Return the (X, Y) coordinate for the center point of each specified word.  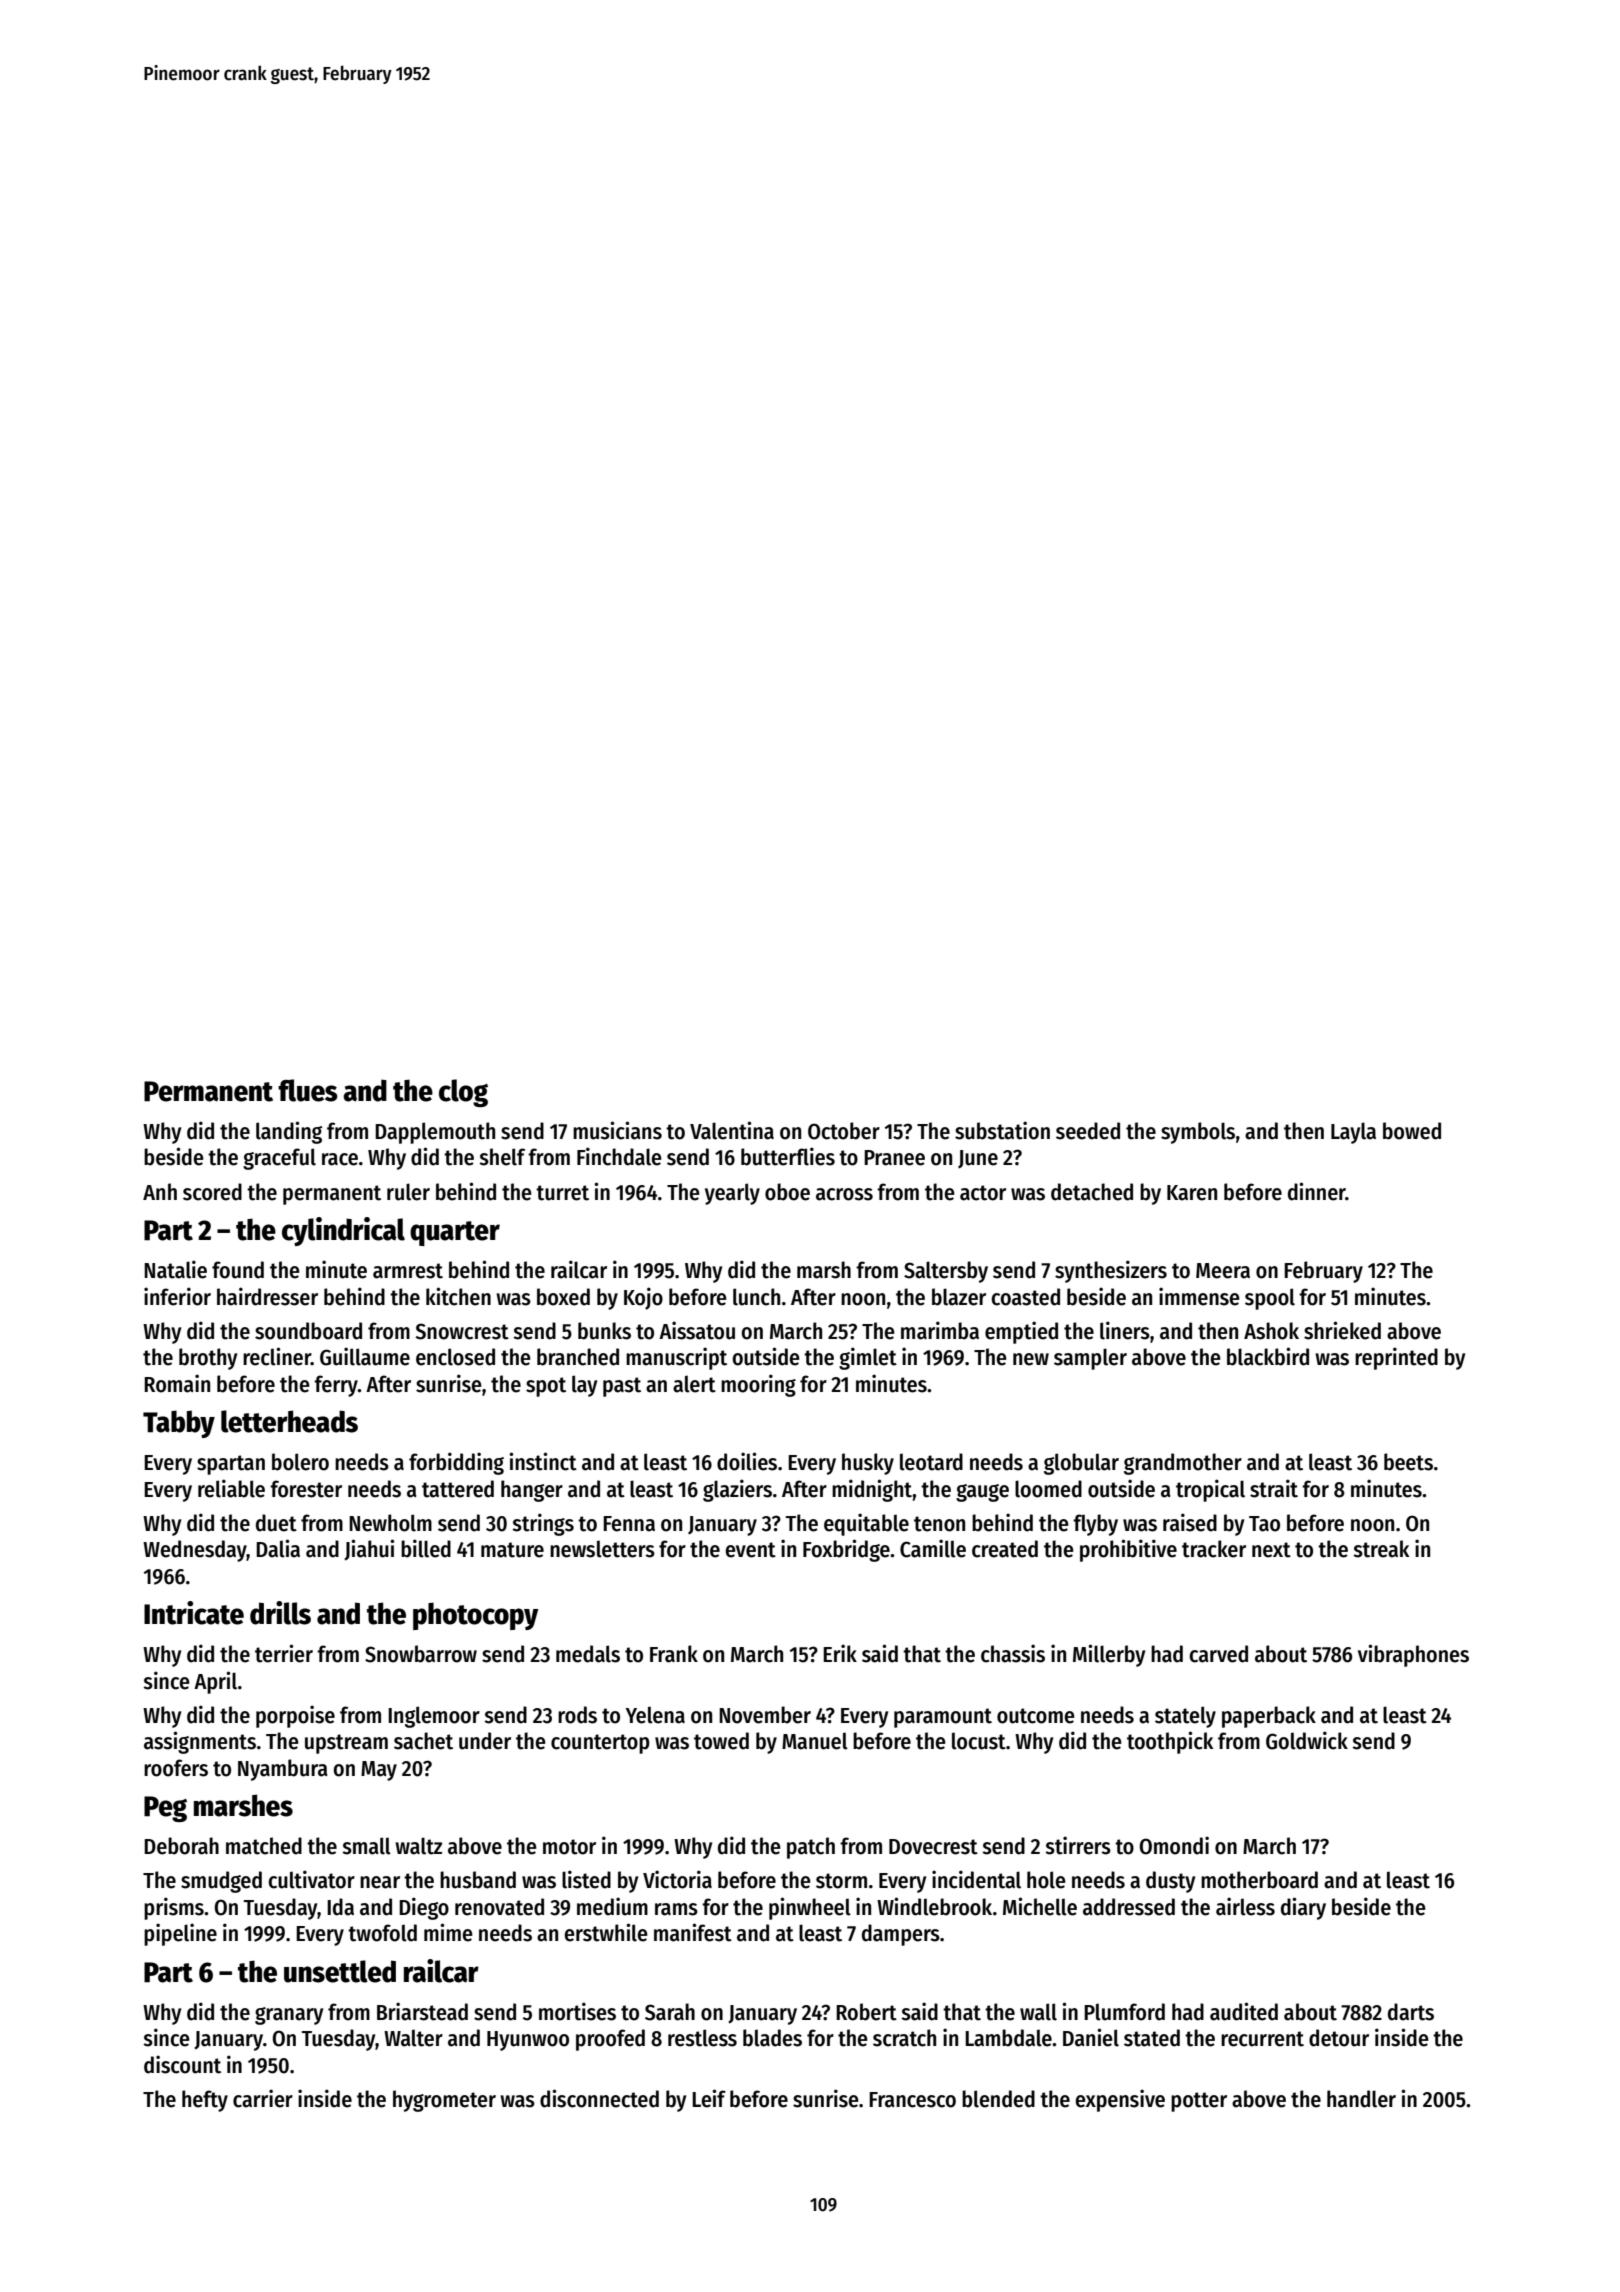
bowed (1412, 1131)
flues (308, 1090)
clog (463, 1093)
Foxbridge (846, 1550)
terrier (284, 1653)
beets (1408, 1462)
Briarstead (422, 2011)
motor (569, 1847)
